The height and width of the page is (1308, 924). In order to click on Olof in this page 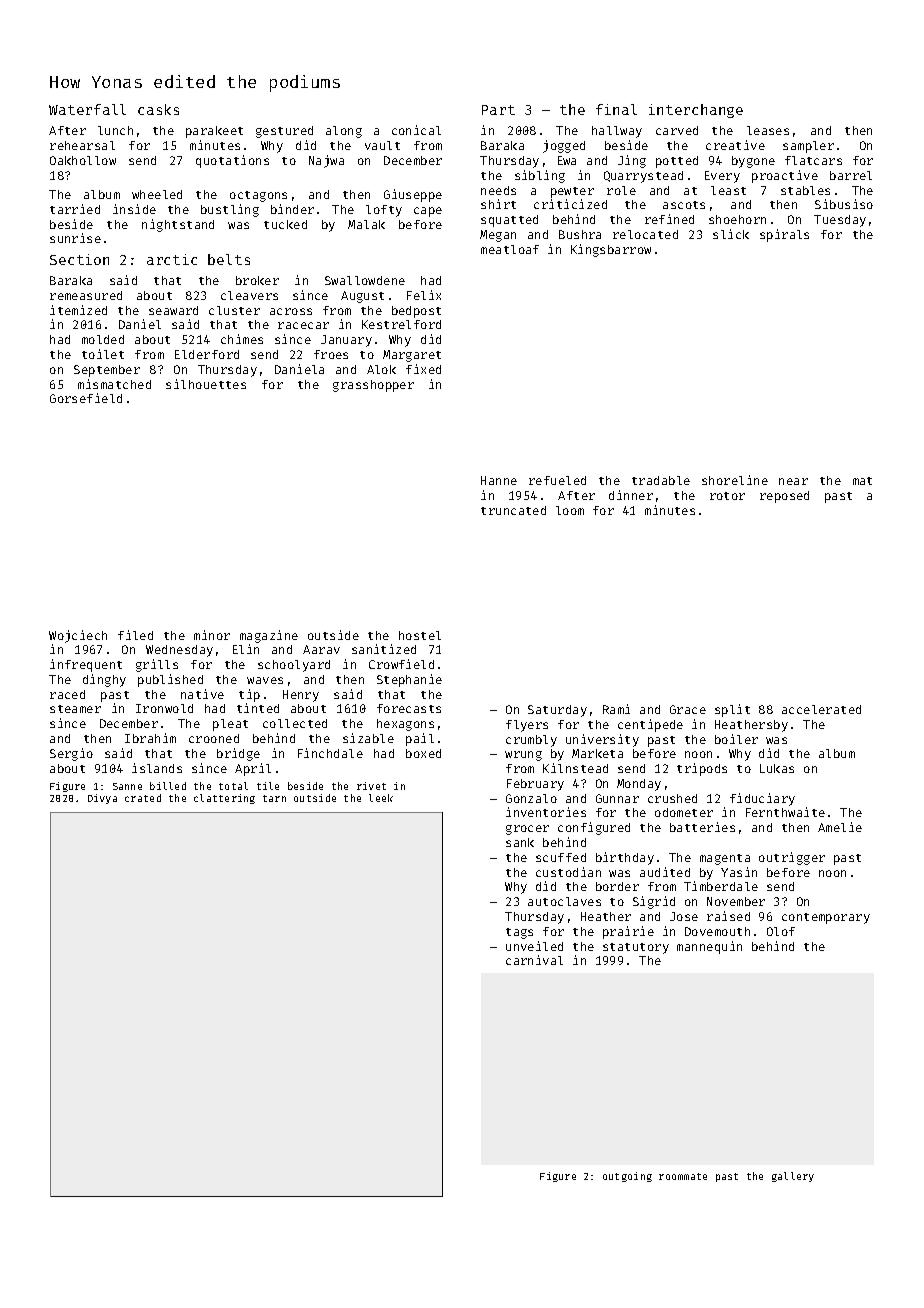, I will do `click(781, 931)`.
